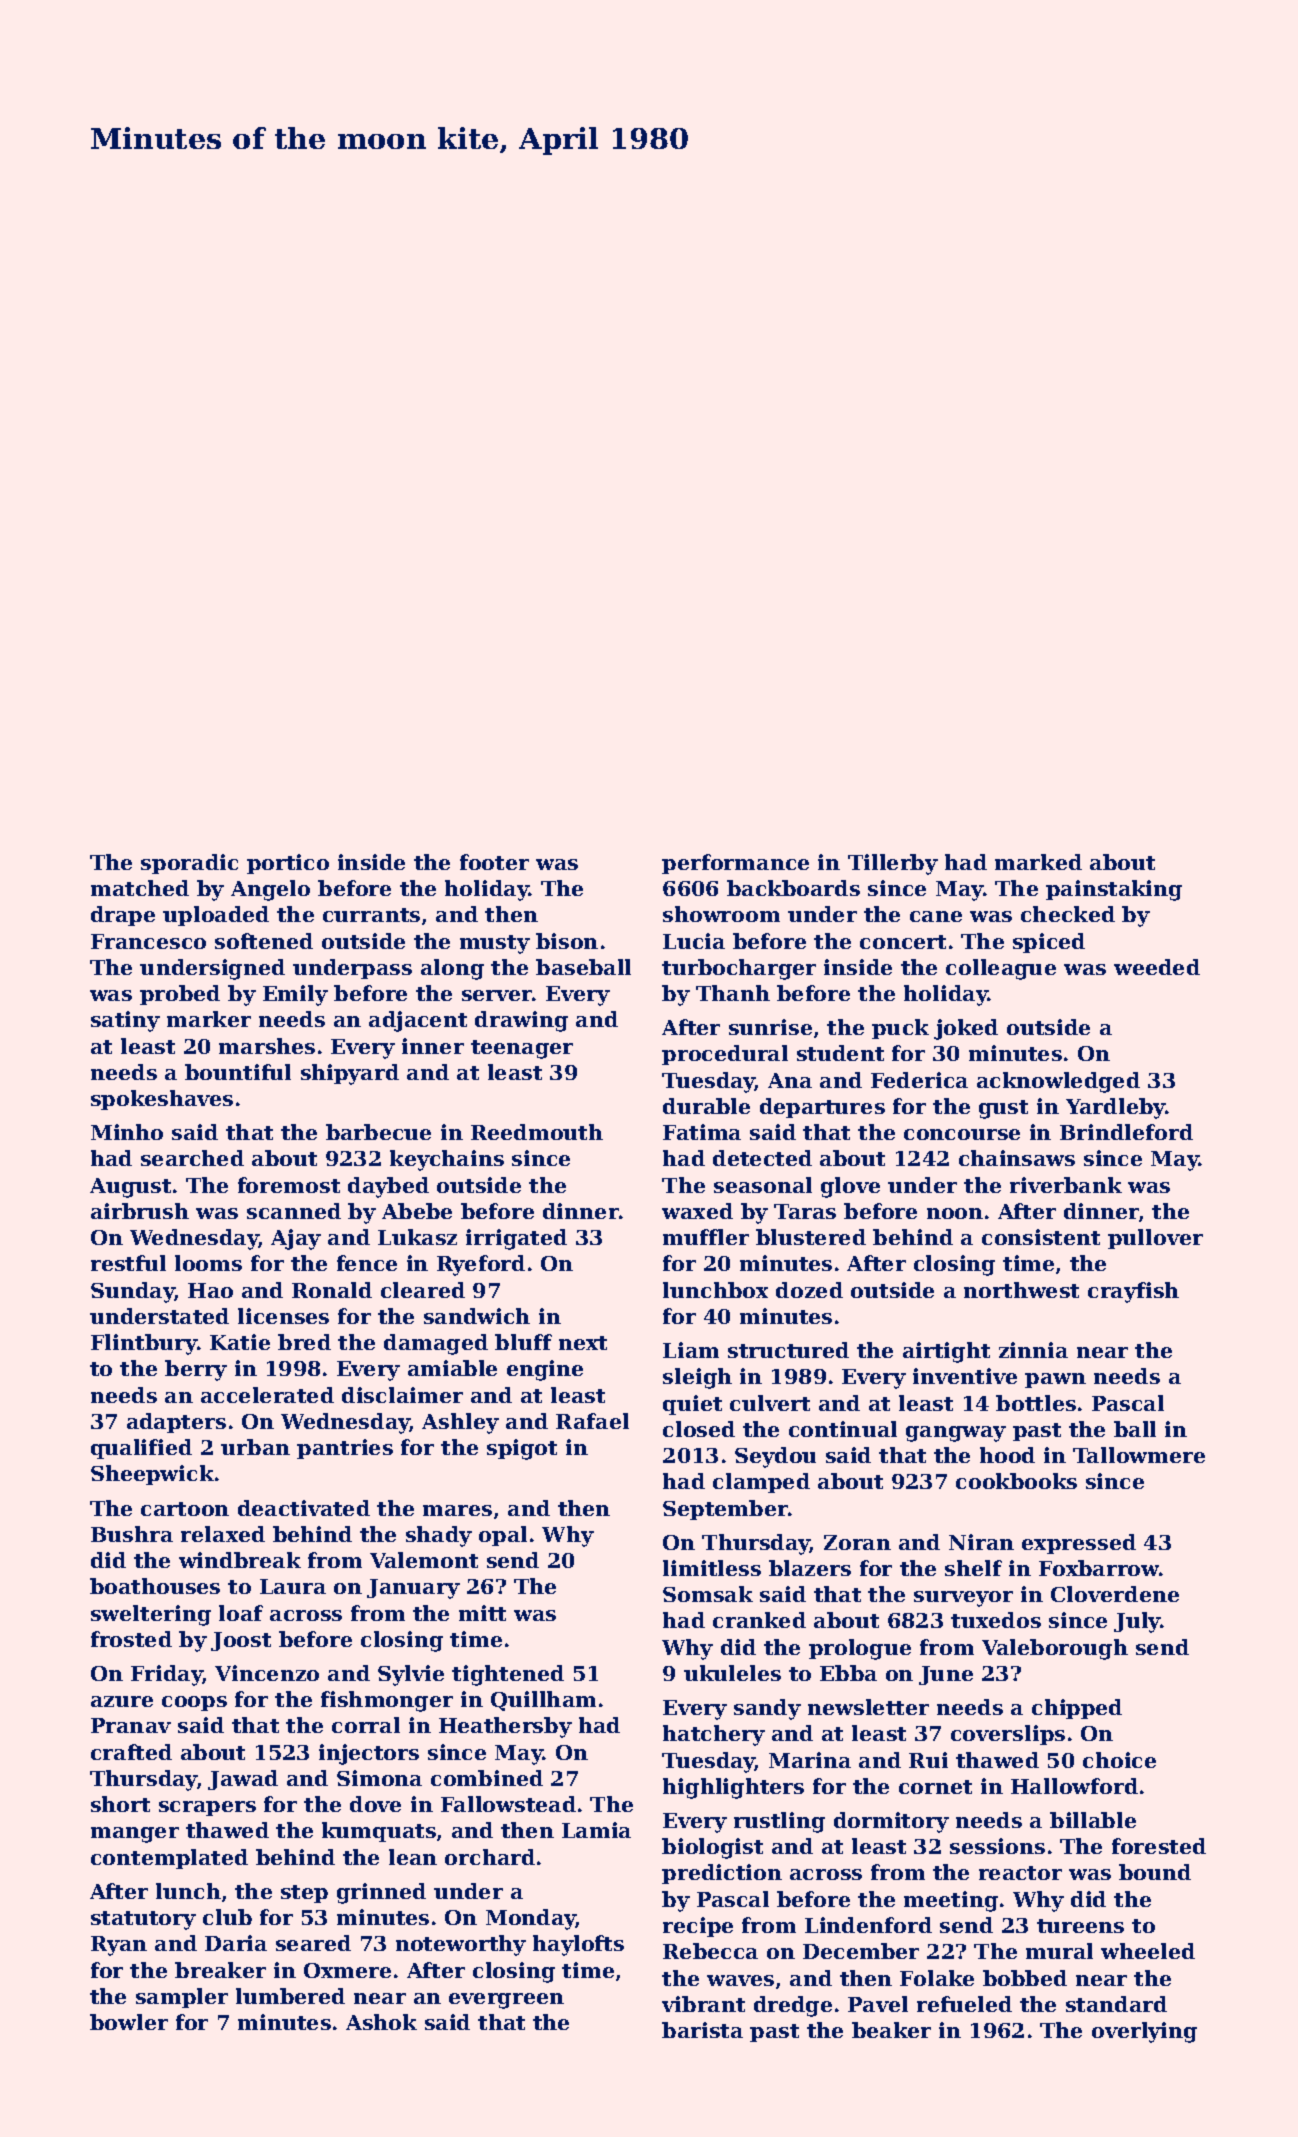 Image resolution: width=1298 pixels, height=2137 pixels. I want to click on step, so click(304, 1894).
